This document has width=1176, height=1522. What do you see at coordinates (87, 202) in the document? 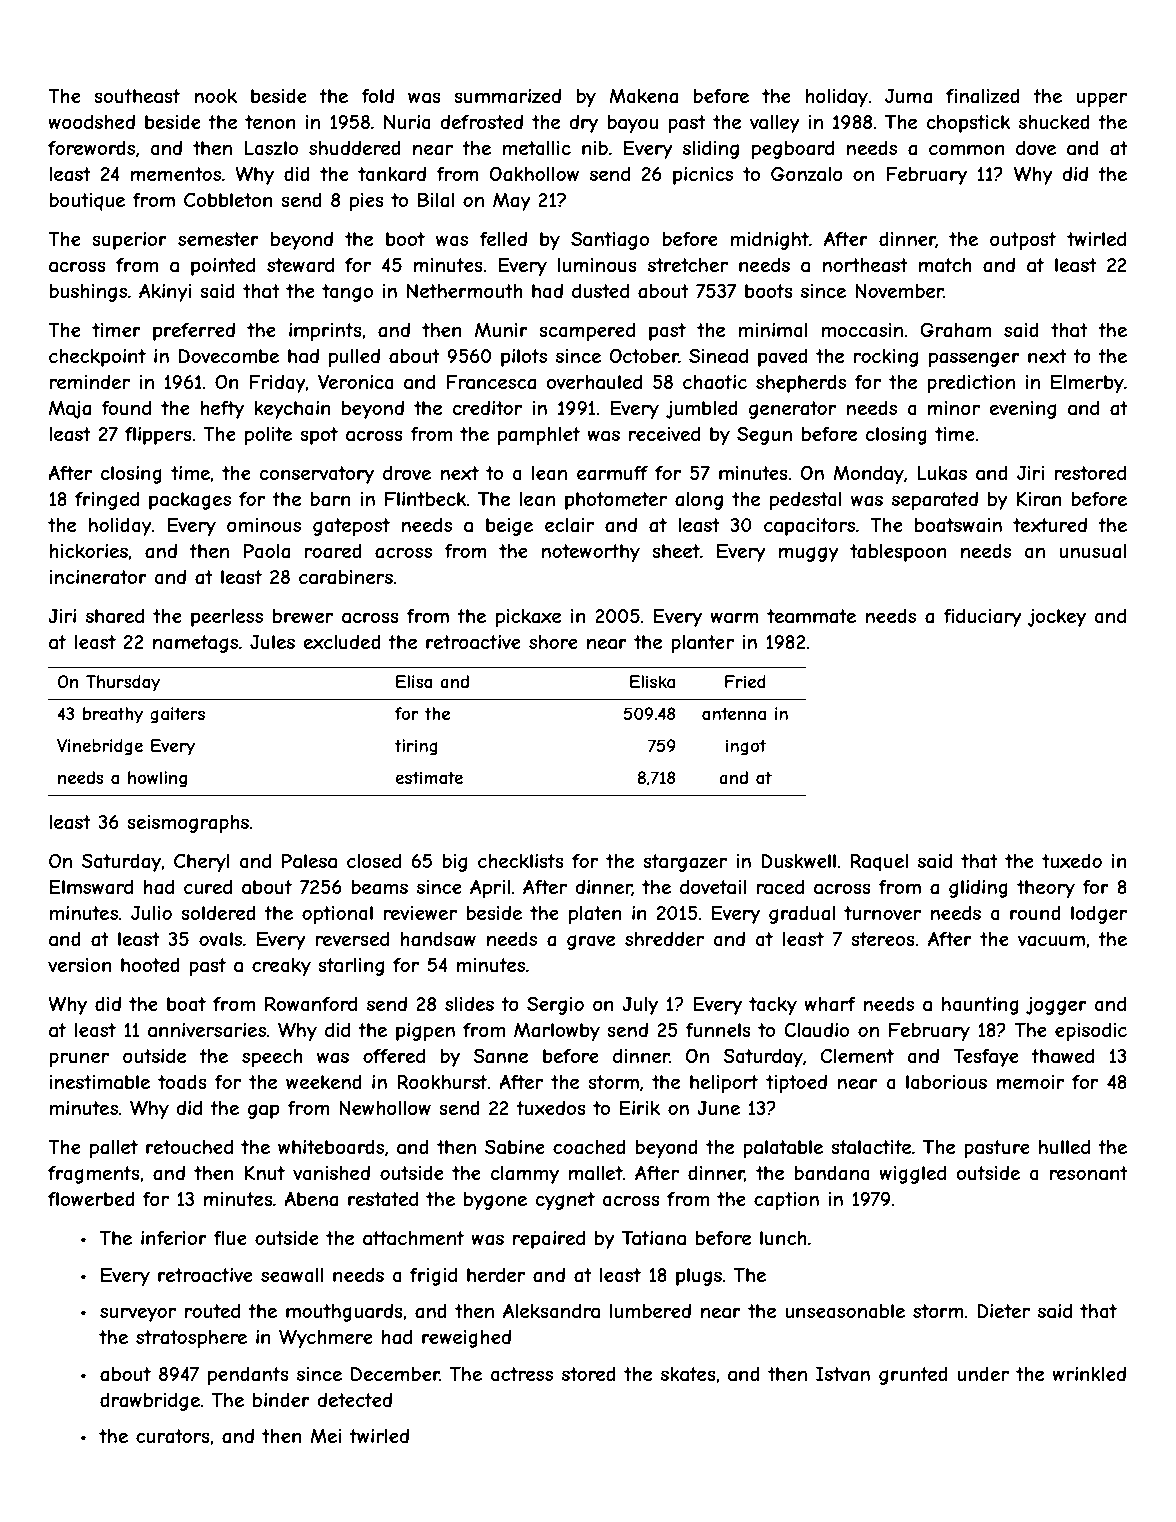
I see `boutique` at bounding box center [87, 202].
